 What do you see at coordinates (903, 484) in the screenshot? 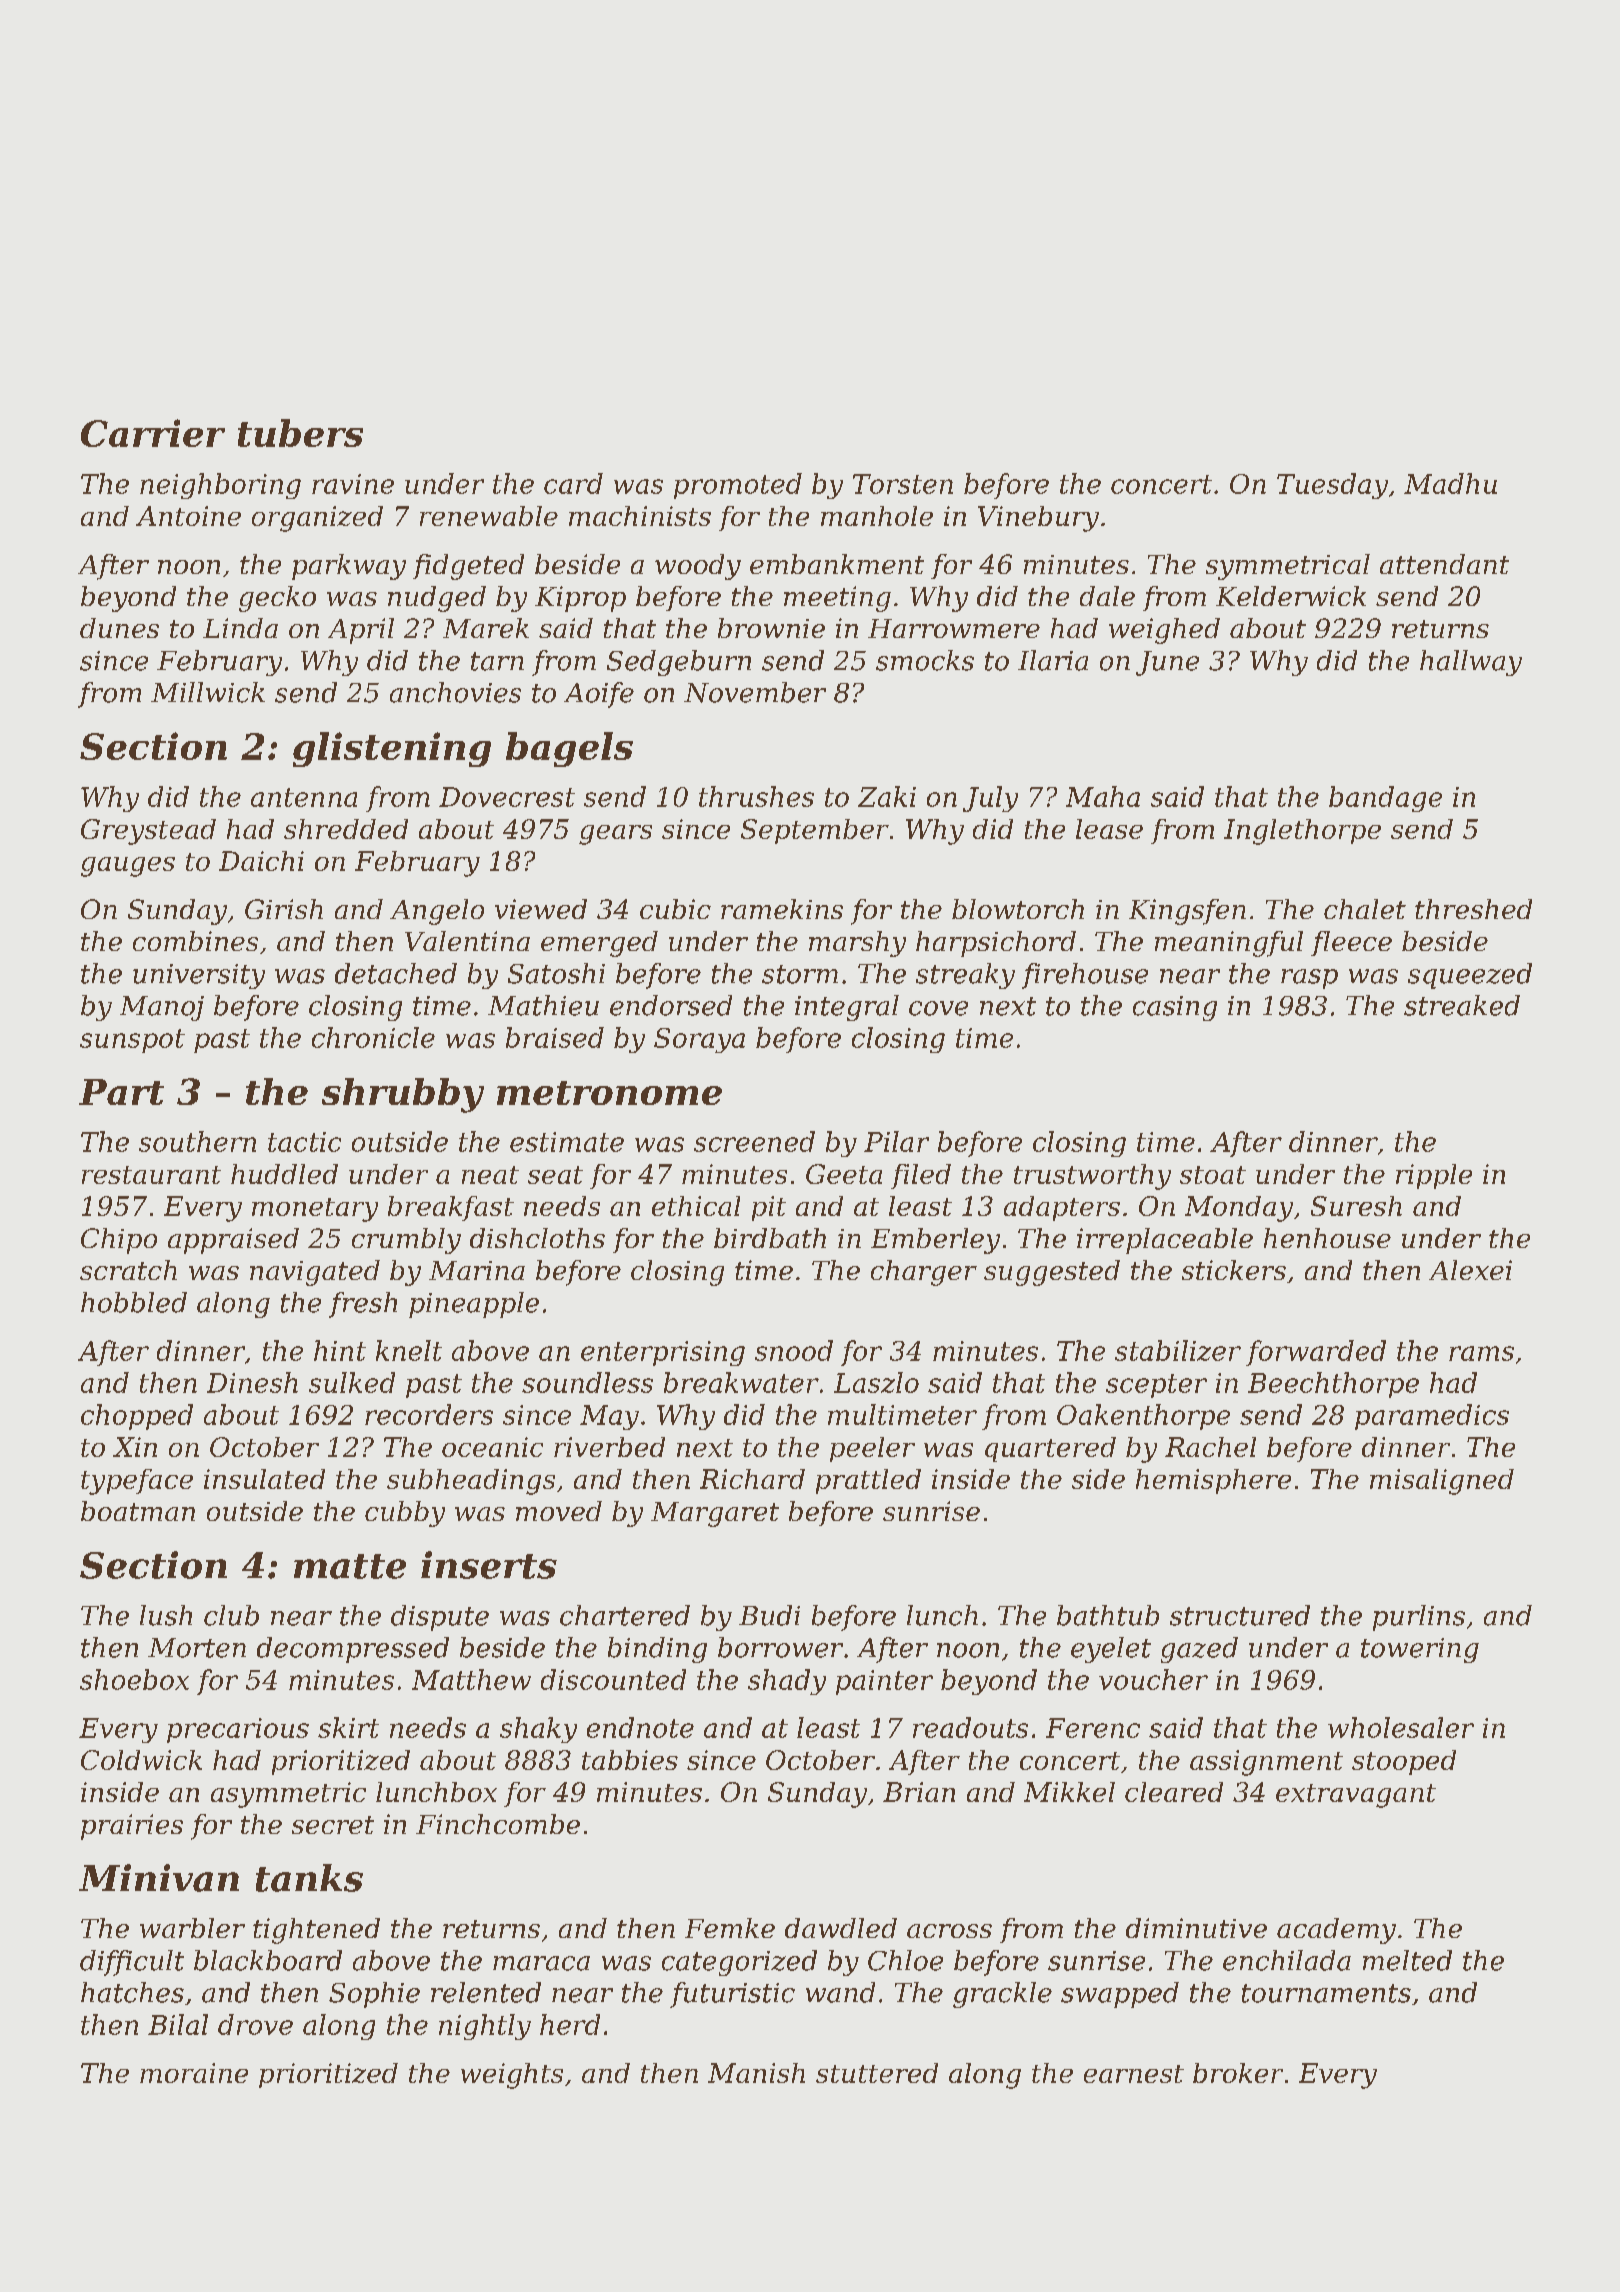
I see `Torsten` at bounding box center [903, 484].
